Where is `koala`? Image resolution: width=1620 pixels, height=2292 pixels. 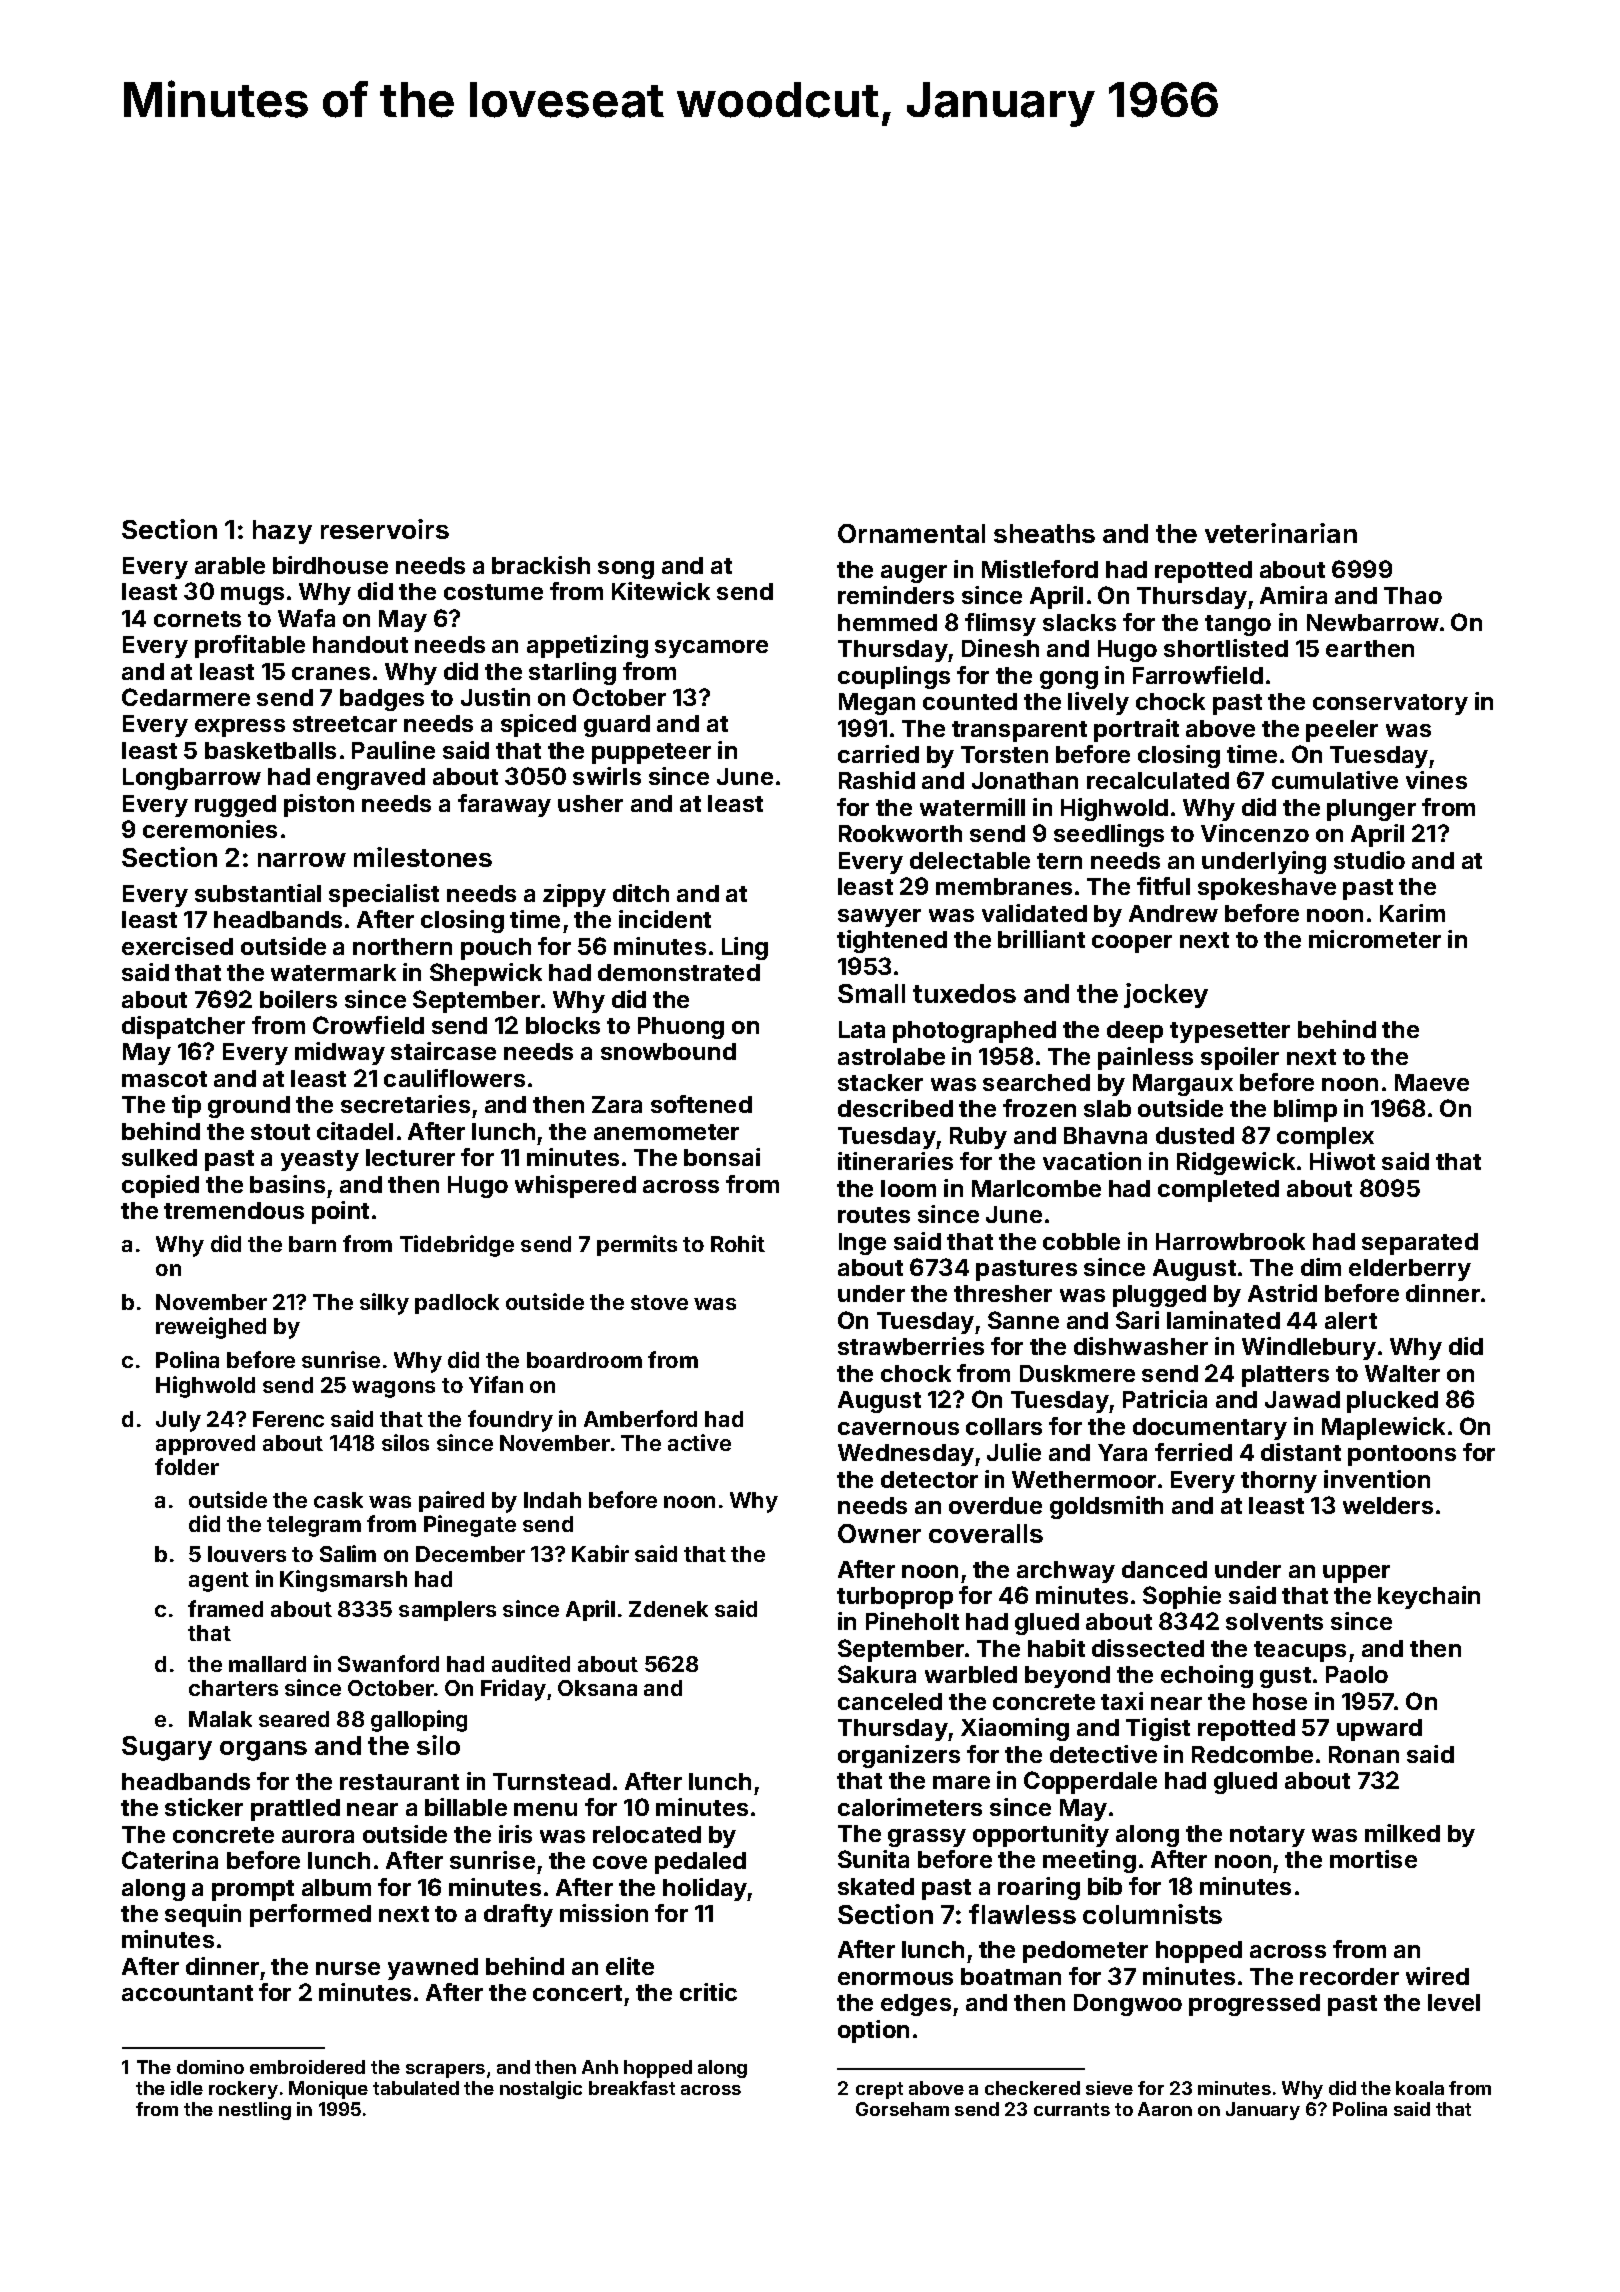 koala is located at coordinates (1420, 2088).
